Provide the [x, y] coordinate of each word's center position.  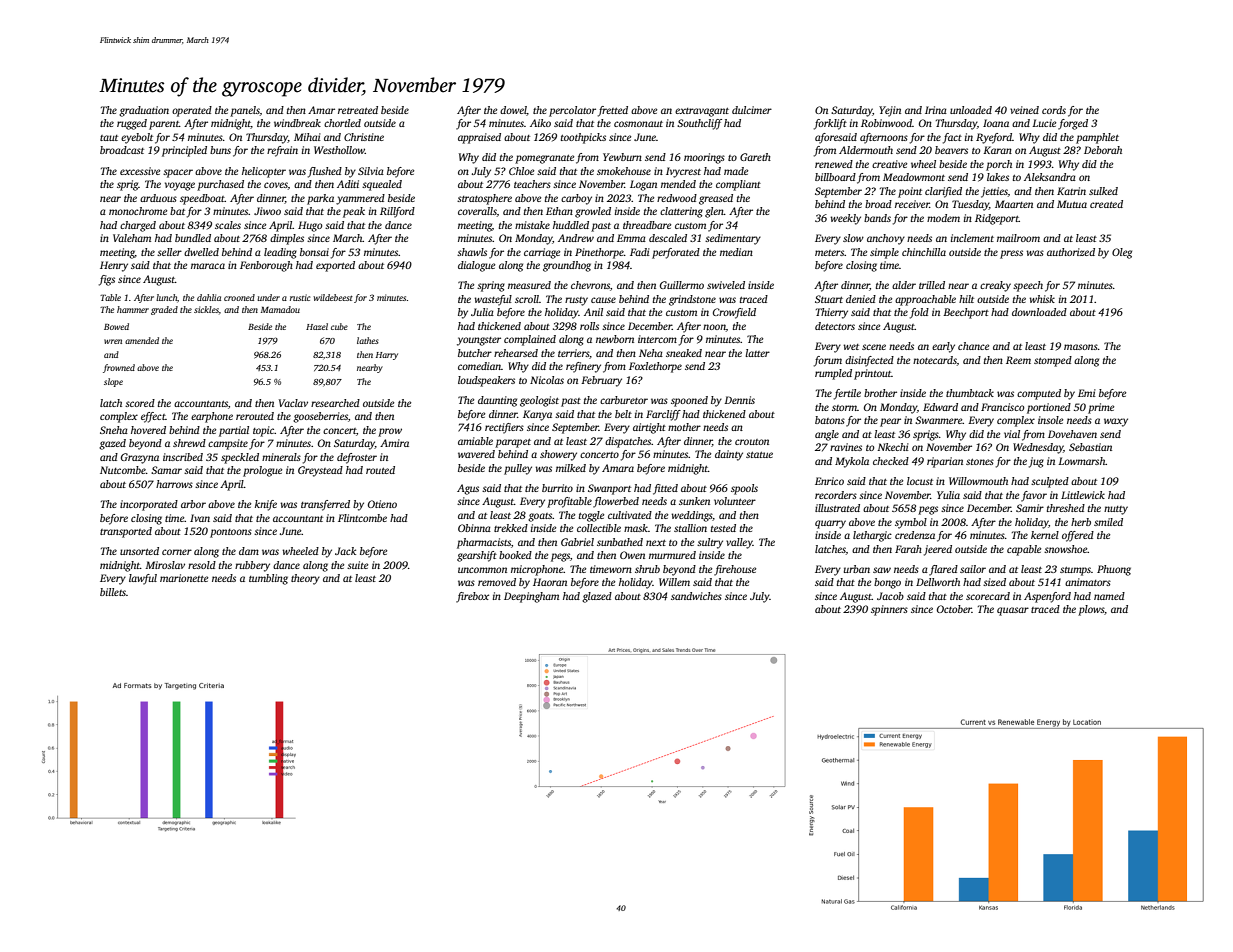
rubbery [252, 566]
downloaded [1039, 312]
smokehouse [624, 171]
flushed [325, 172]
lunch [166, 297]
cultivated [630, 515]
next [656, 543]
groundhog [567, 266]
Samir [1030, 508]
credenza [915, 535]
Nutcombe [123, 470]
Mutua [1072, 204]
